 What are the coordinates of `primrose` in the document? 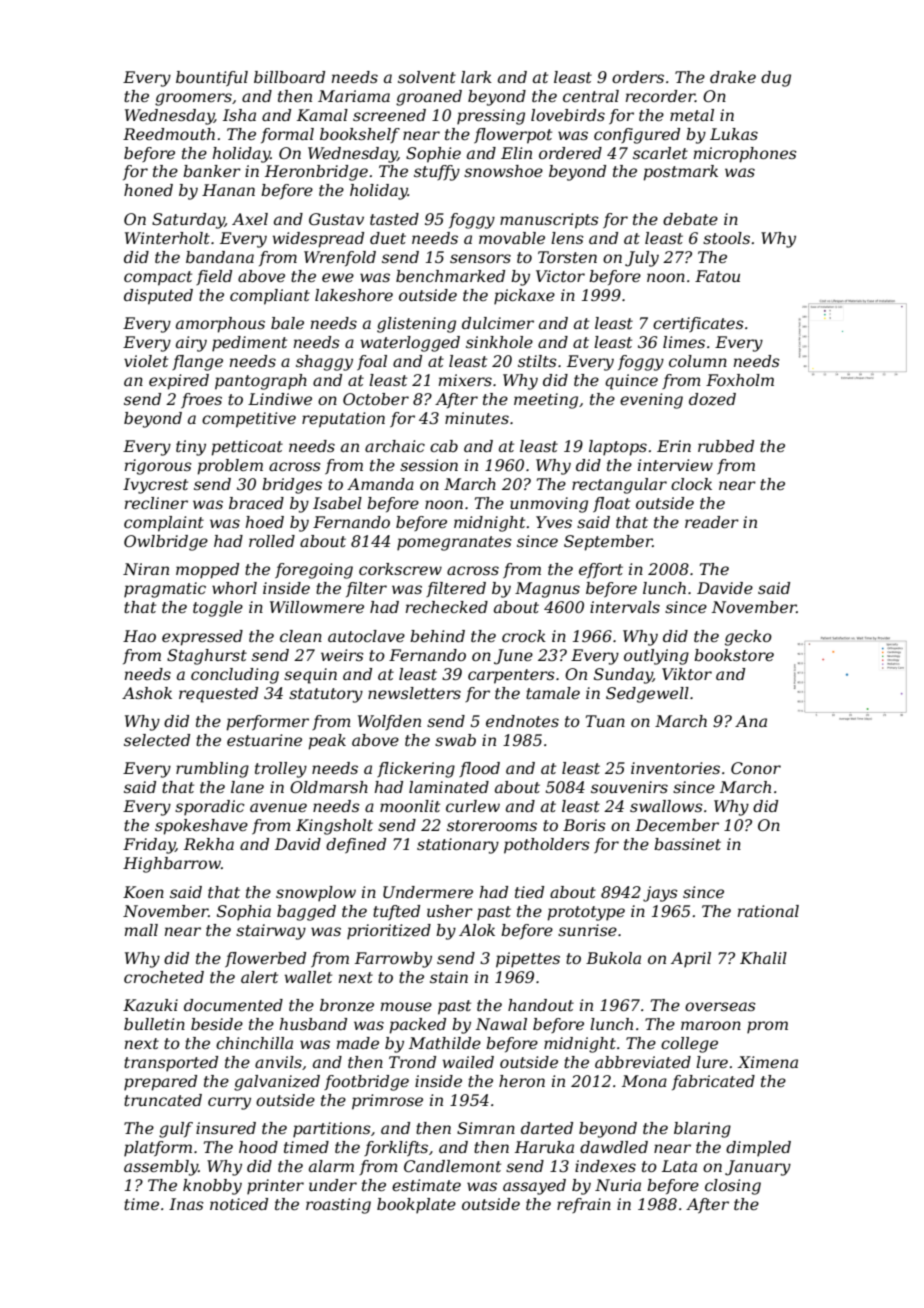 It's located at (387, 1102).
